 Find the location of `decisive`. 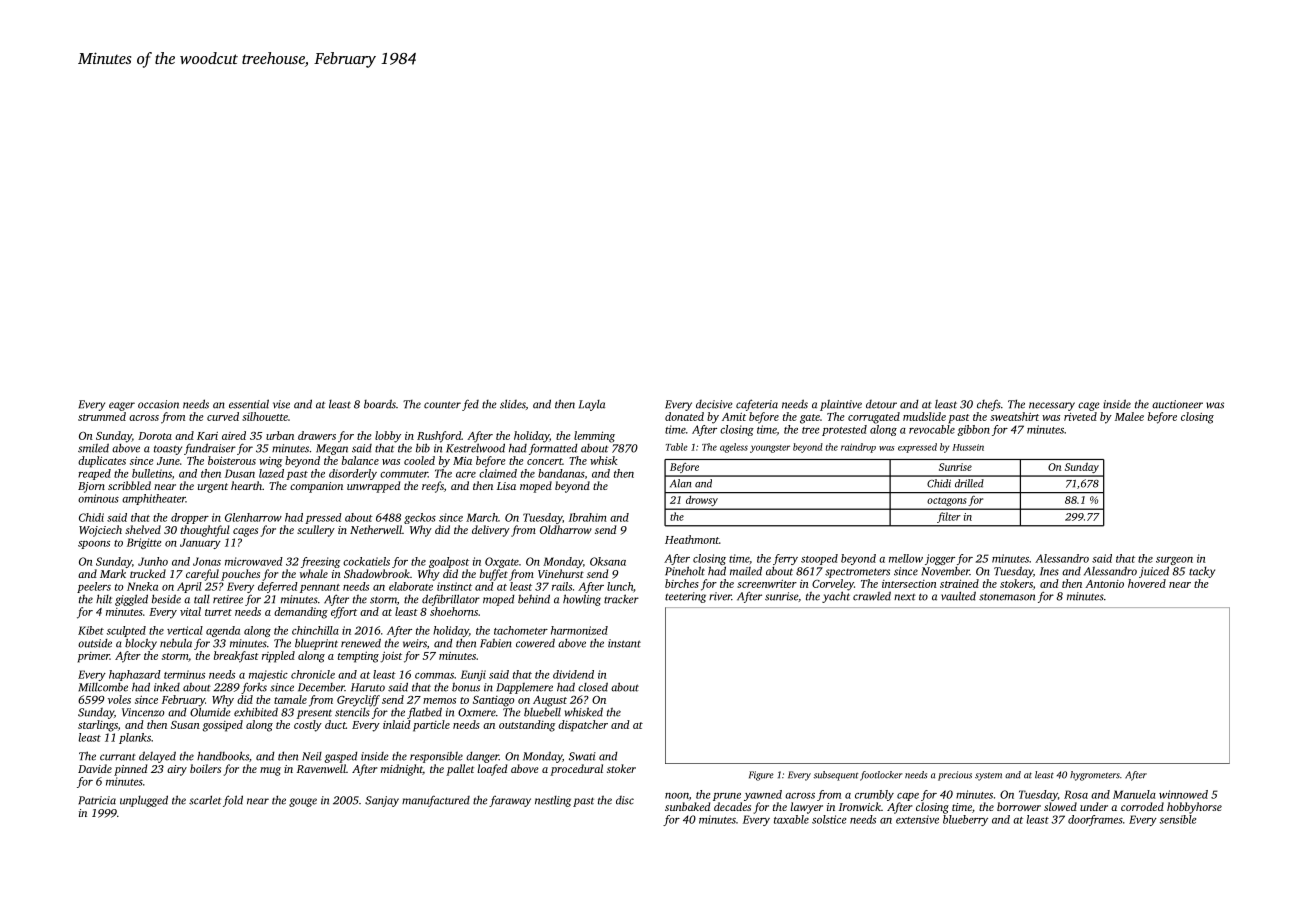

decisive is located at coordinates (714, 404).
